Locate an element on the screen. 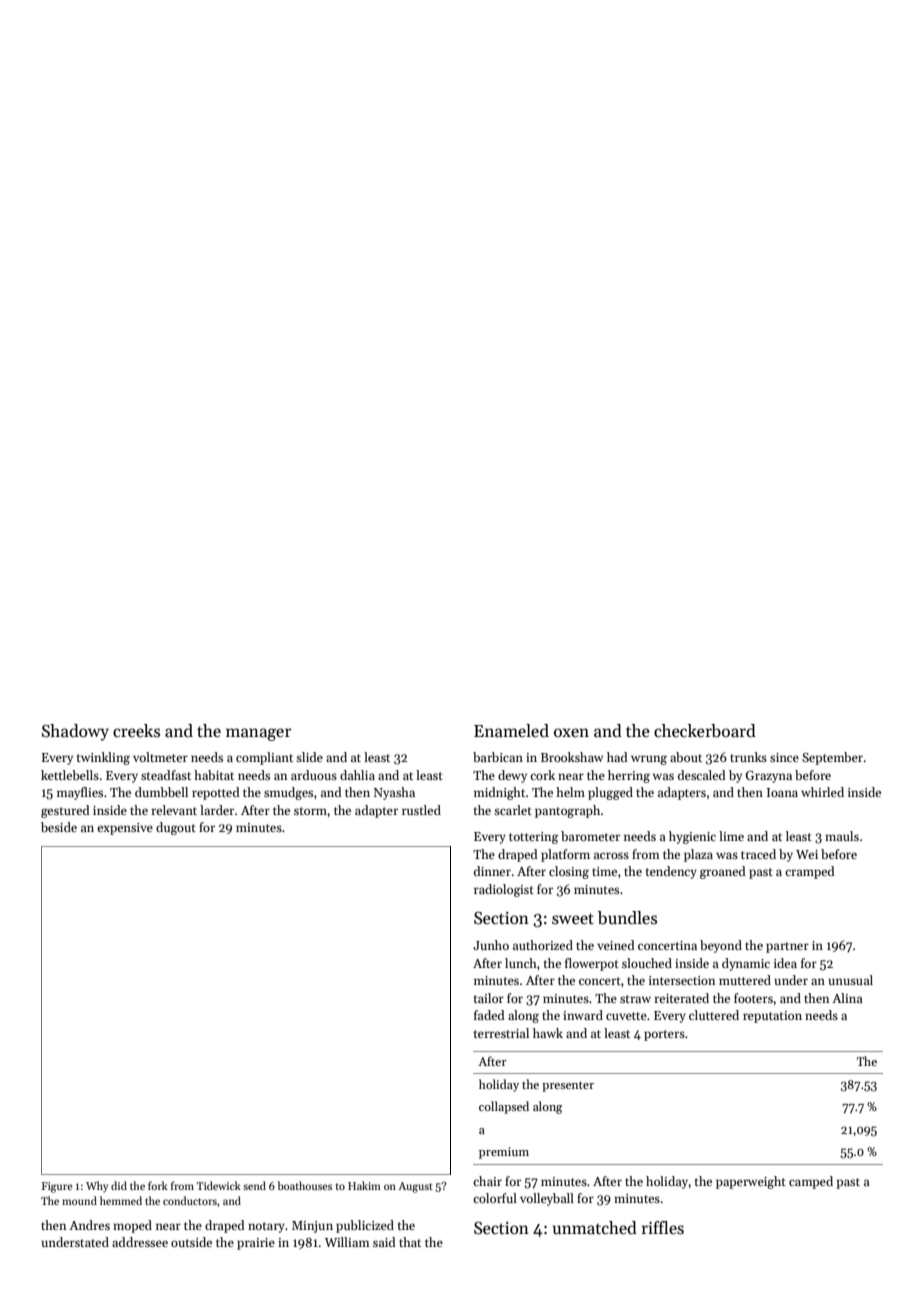  expensive is located at coordinates (125, 829).
